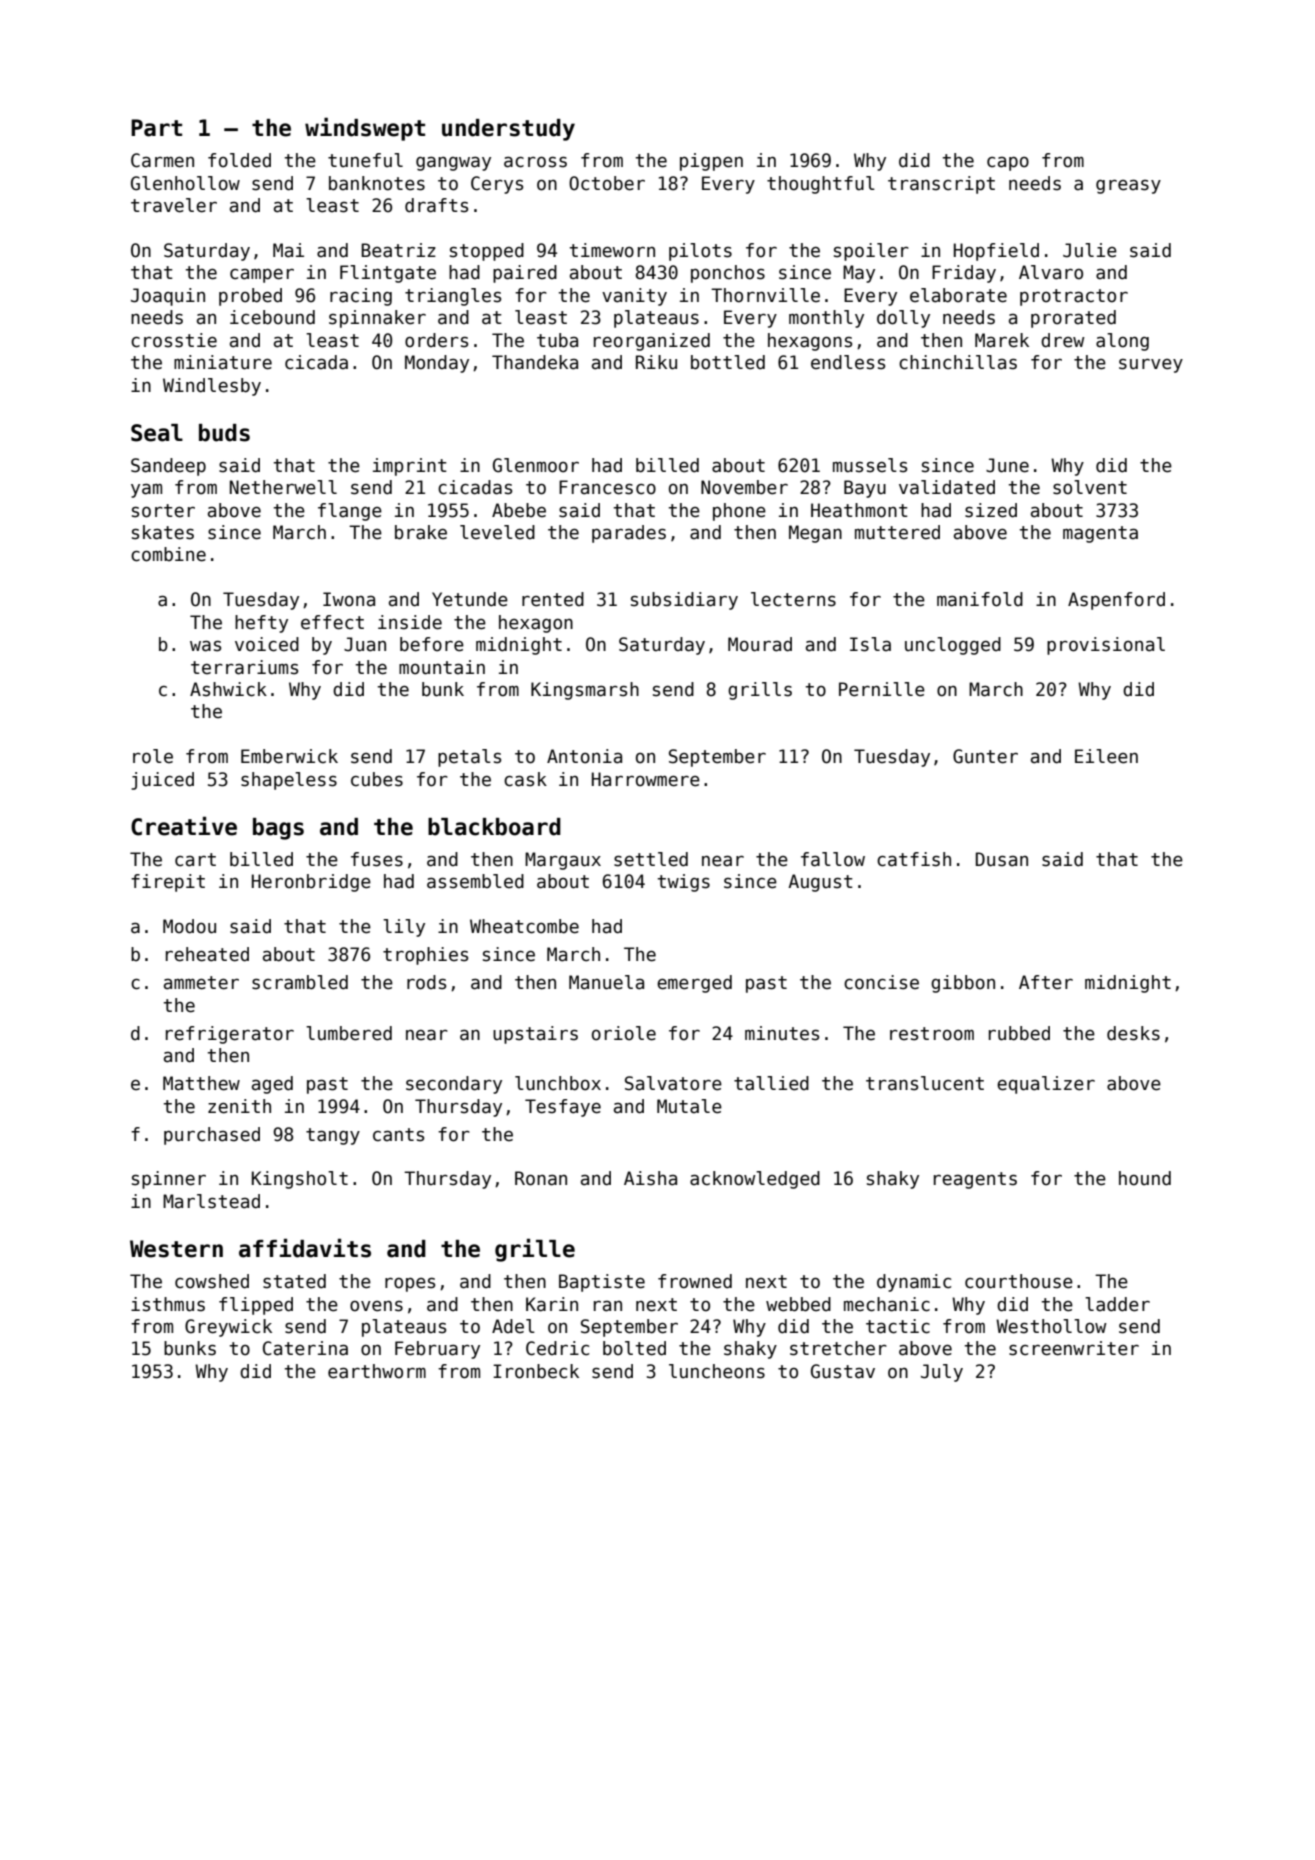 Image resolution: width=1315 pixels, height=1860 pixels. Describe the element at coordinates (634, 1348) in the document. I see `bolted` at that location.
